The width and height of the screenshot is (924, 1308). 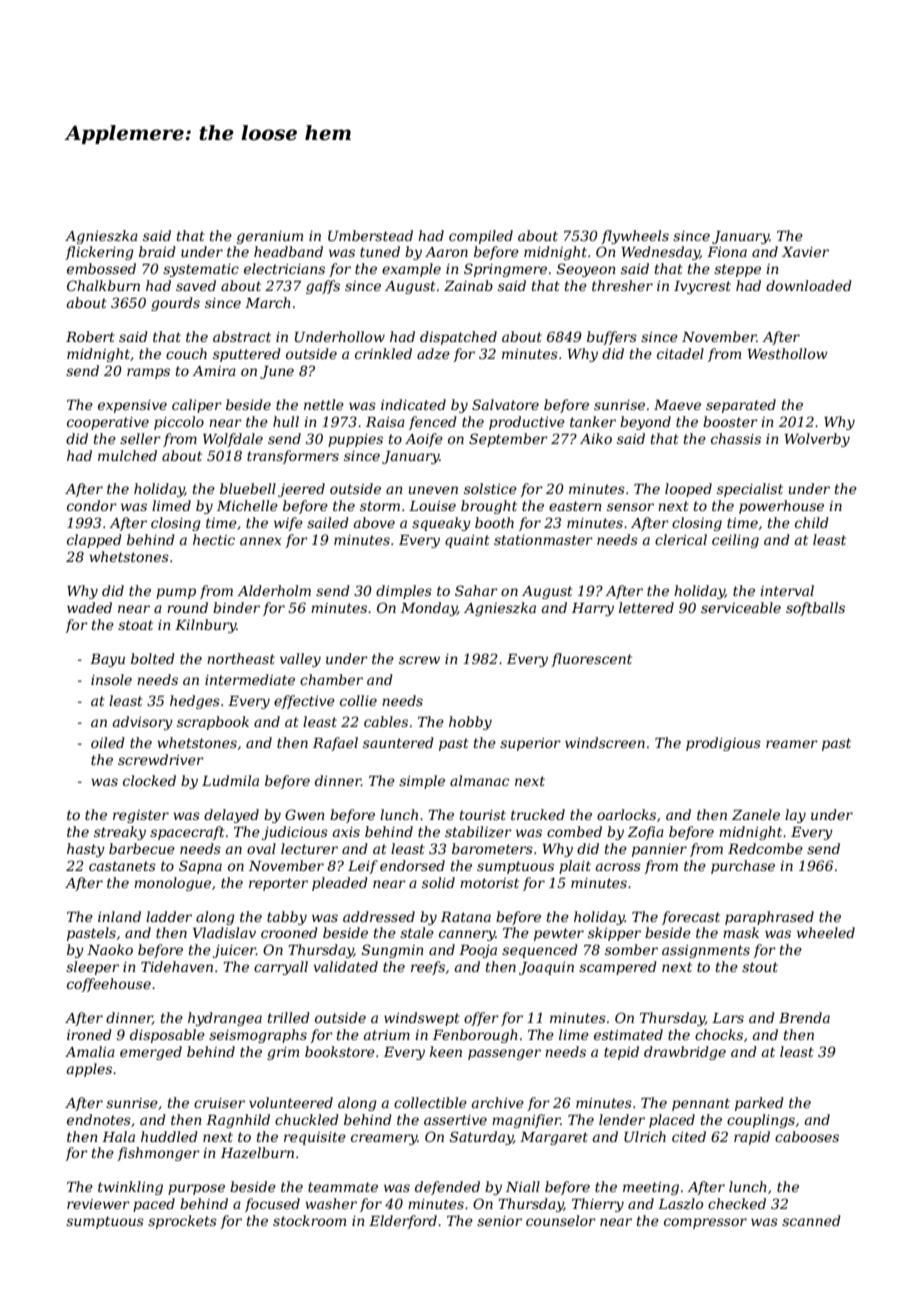 What do you see at coordinates (109, 985) in the screenshot?
I see `coffeehouse` at bounding box center [109, 985].
